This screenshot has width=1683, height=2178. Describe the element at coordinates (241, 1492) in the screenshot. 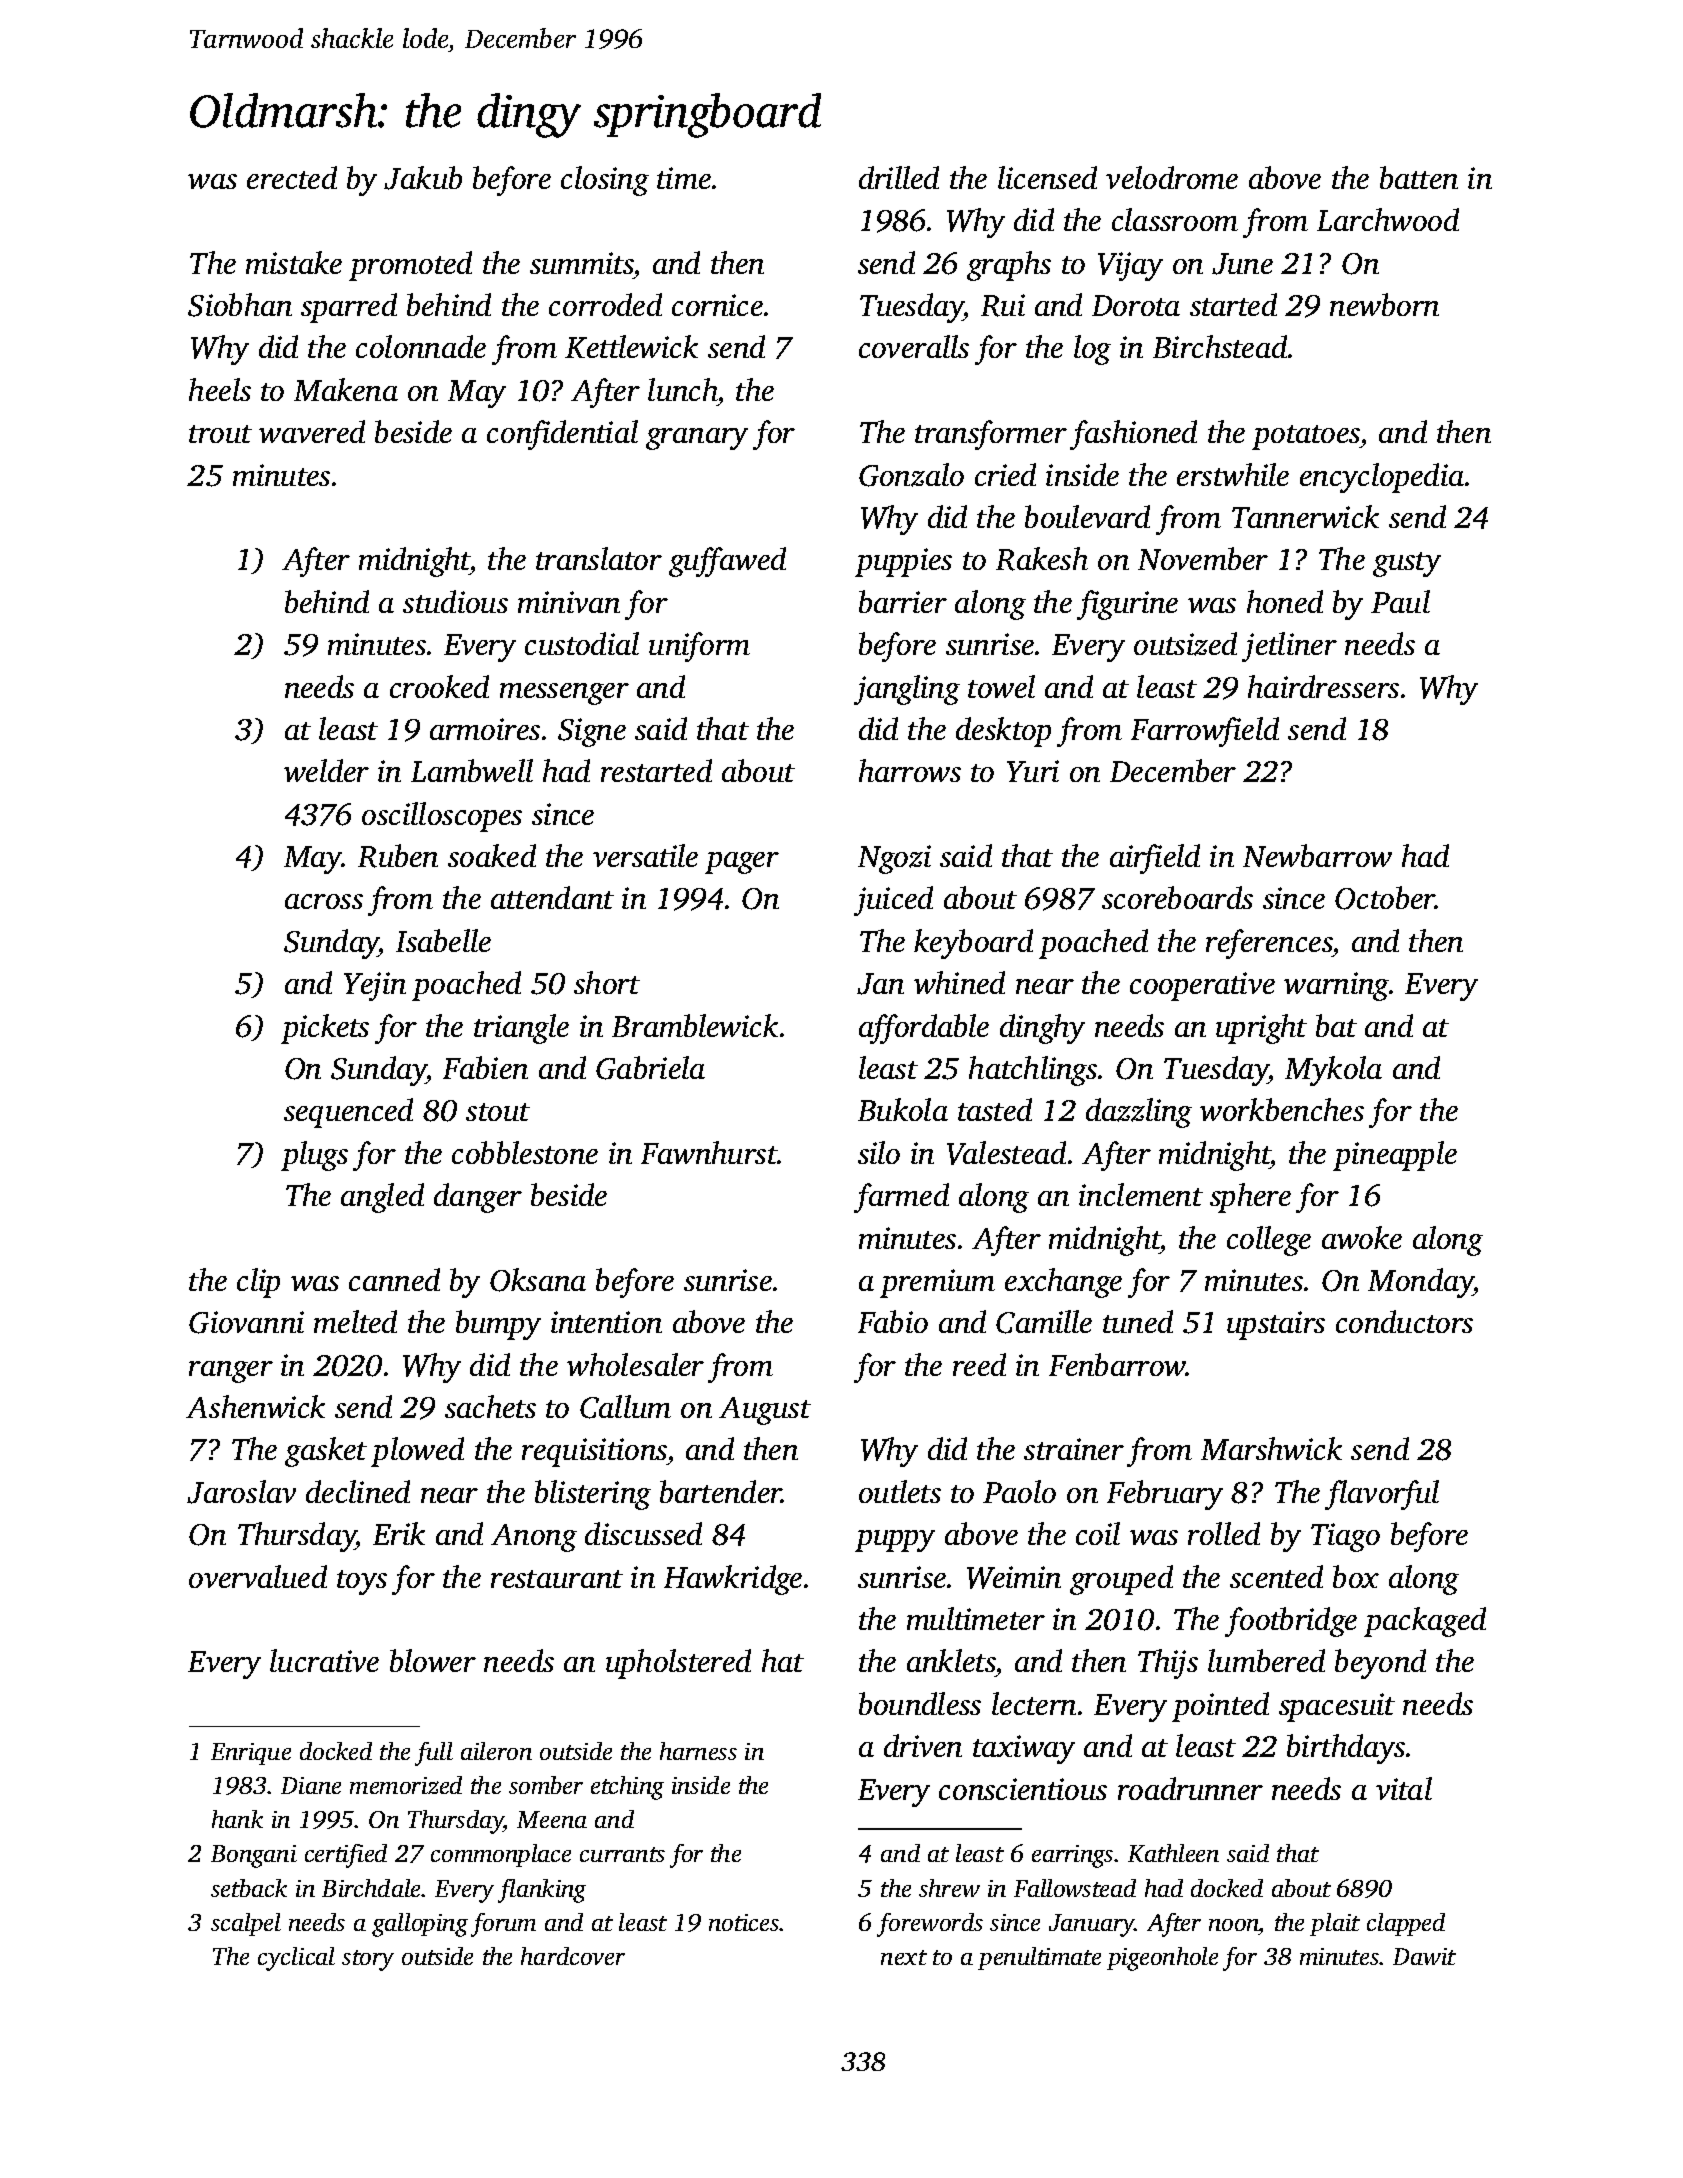

I see `Jaroslav` at that location.
